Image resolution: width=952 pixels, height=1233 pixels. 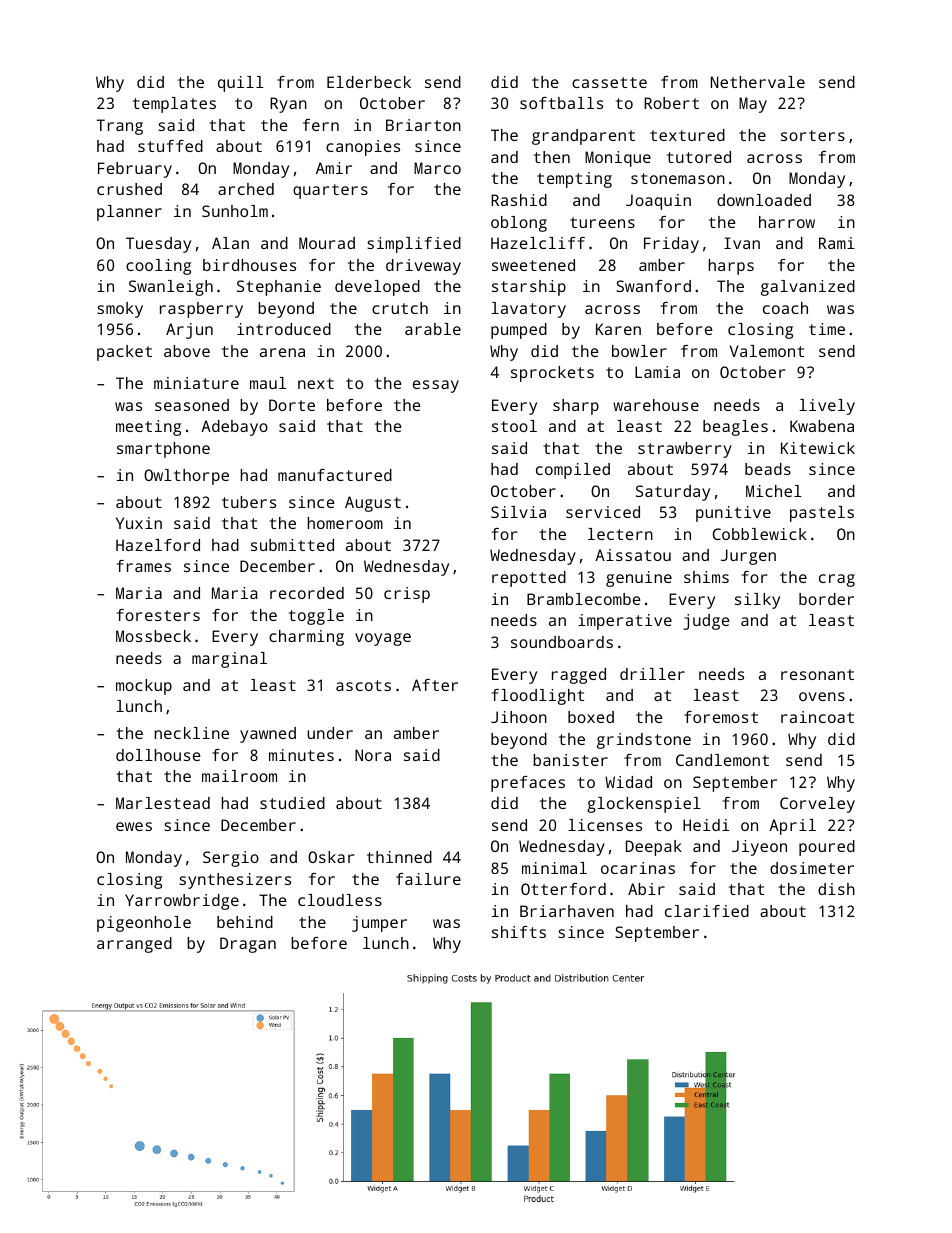 What do you see at coordinates (369, 82) in the image?
I see `Elderbeck` at bounding box center [369, 82].
